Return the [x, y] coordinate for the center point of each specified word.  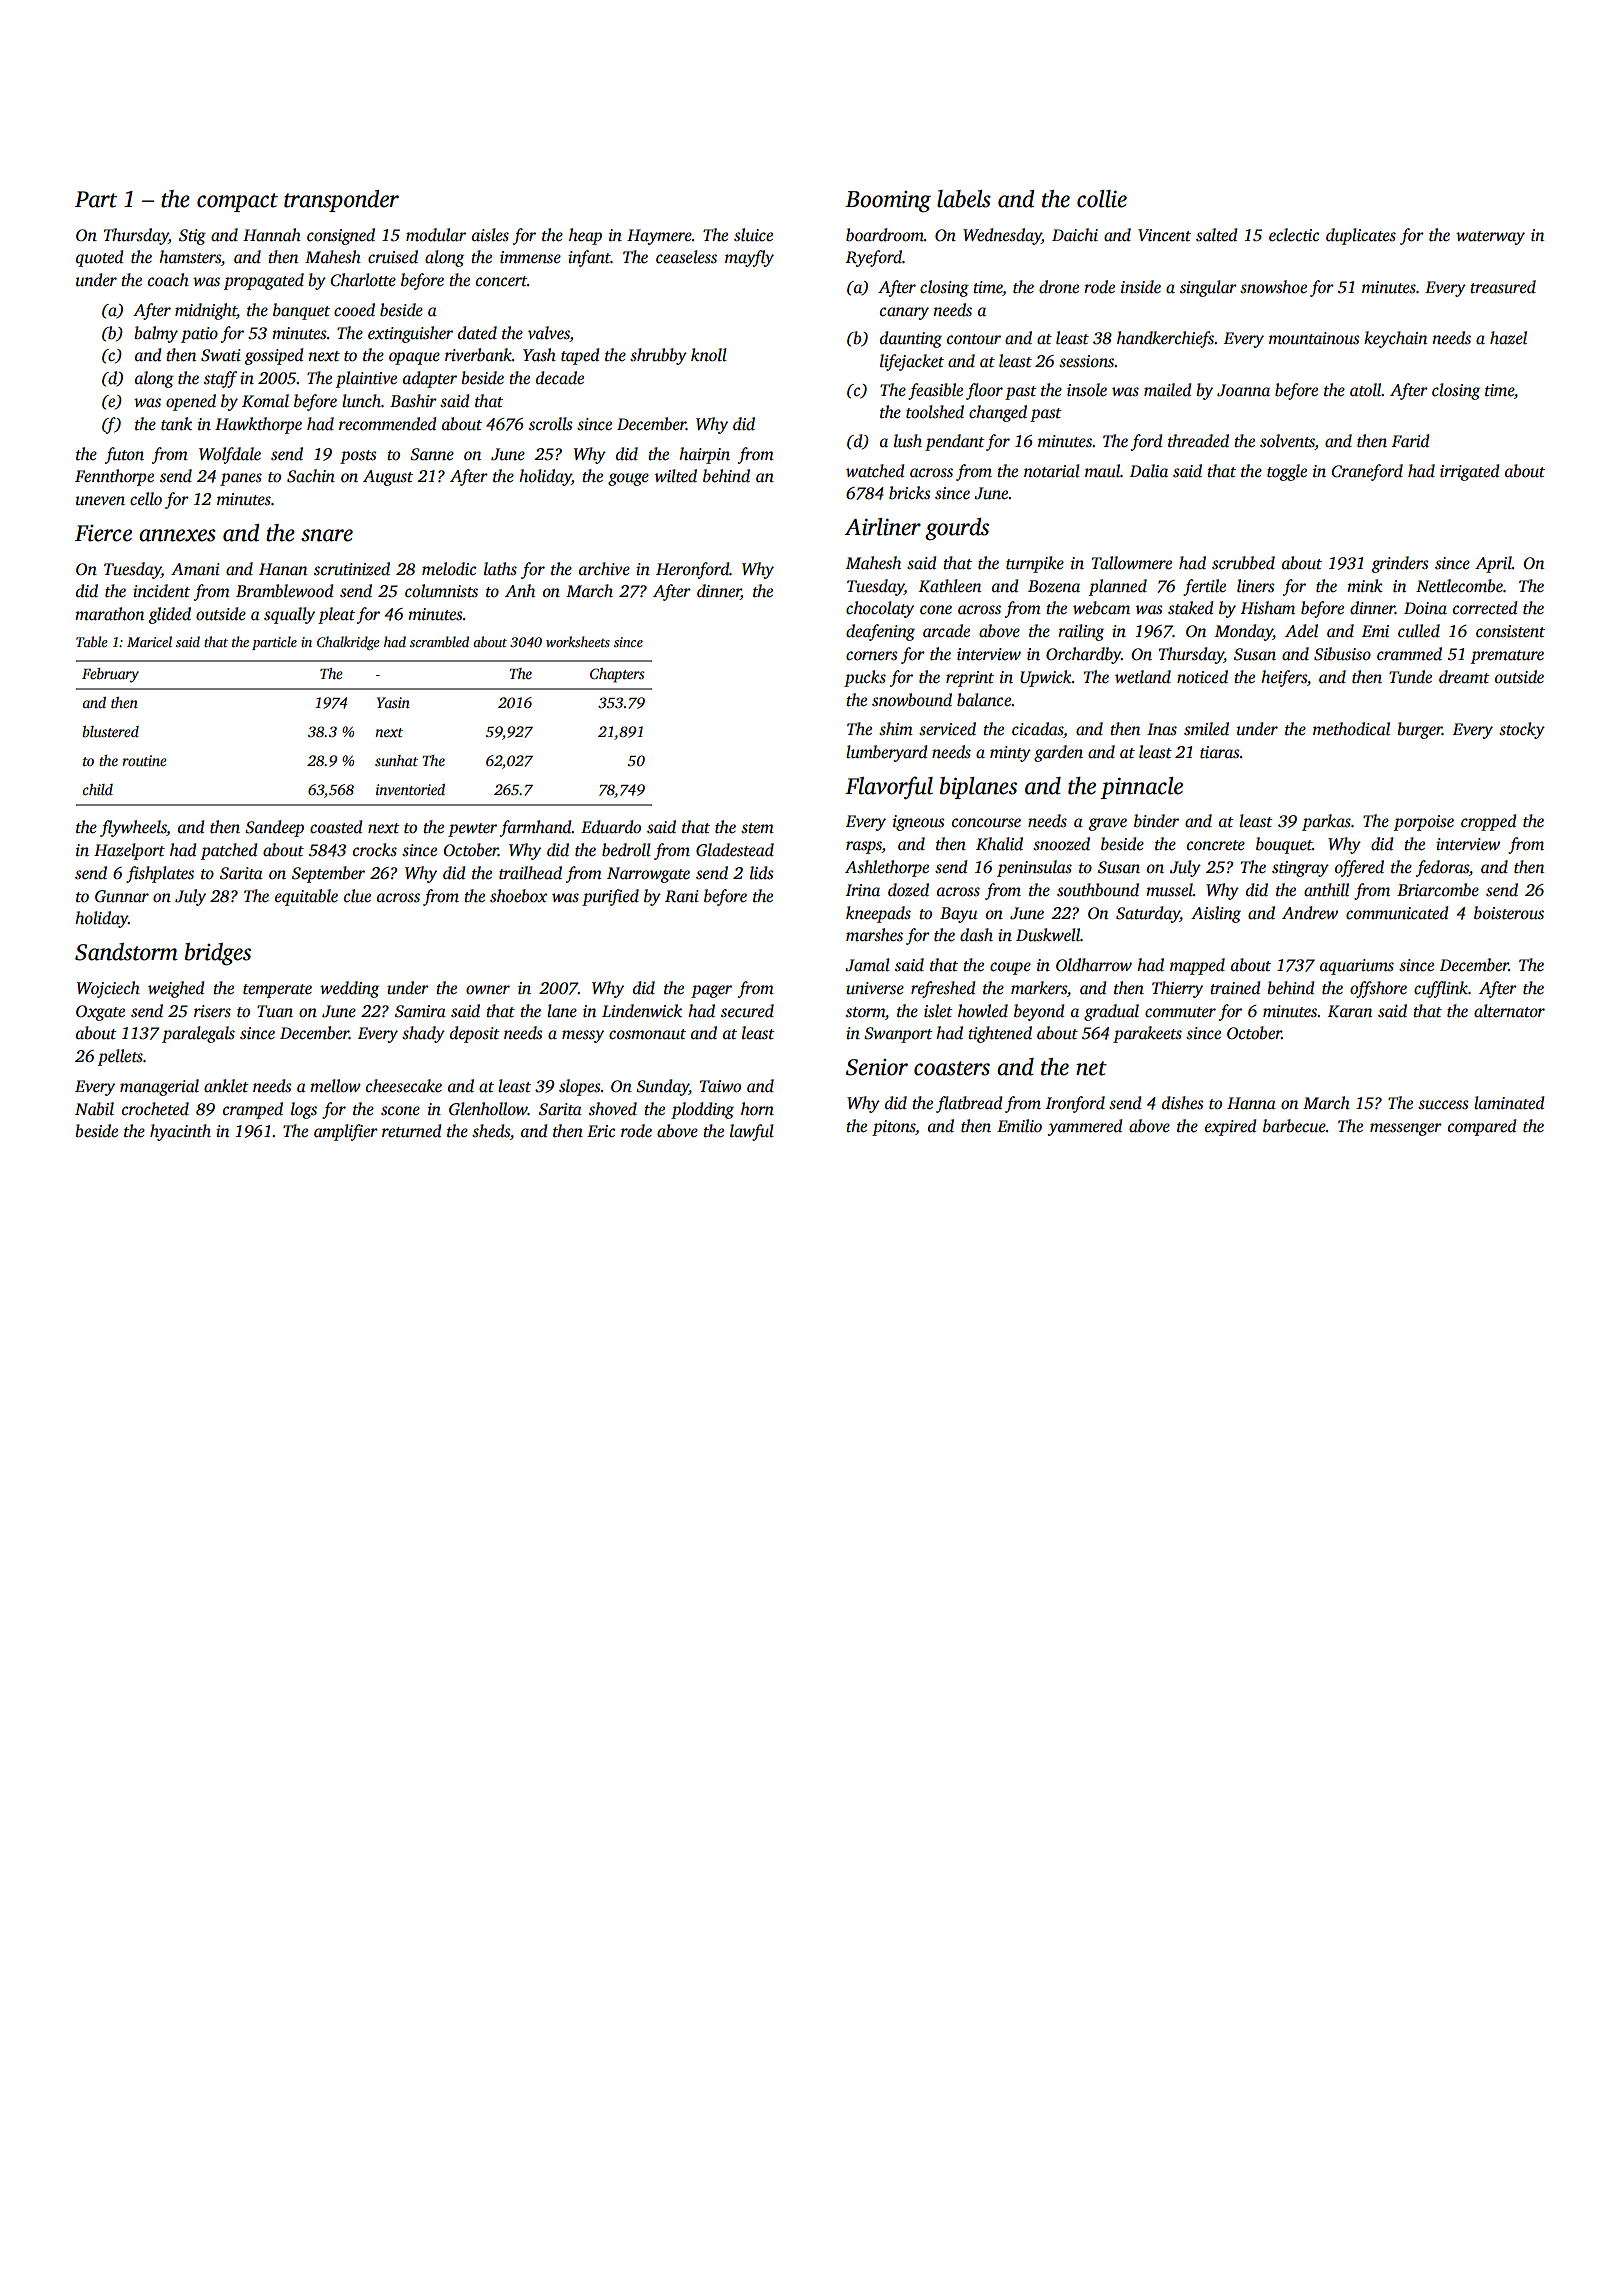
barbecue [1294, 1126]
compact [237, 202]
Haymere [659, 237]
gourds [957, 529]
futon [124, 455]
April [1493, 564]
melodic [449, 569]
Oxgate [100, 1013]
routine [144, 760]
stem [757, 828]
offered [1359, 868]
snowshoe [1273, 287]
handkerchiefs [1166, 339]
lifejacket [912, 362]
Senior [877, 1067]
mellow [335, 1086]
